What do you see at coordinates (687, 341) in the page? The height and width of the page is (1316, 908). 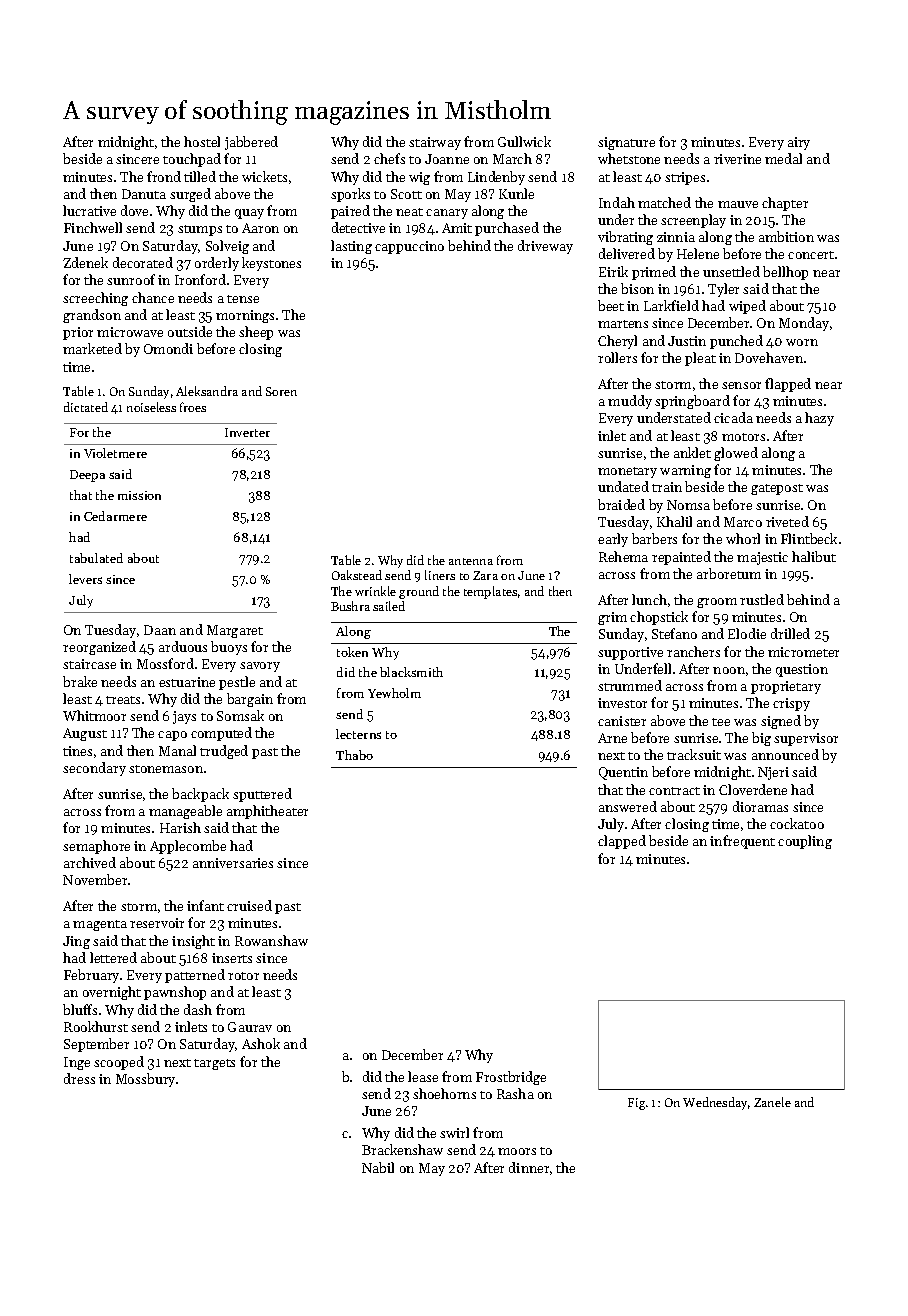 I see `Justin` at bounding box center [687, 341].
